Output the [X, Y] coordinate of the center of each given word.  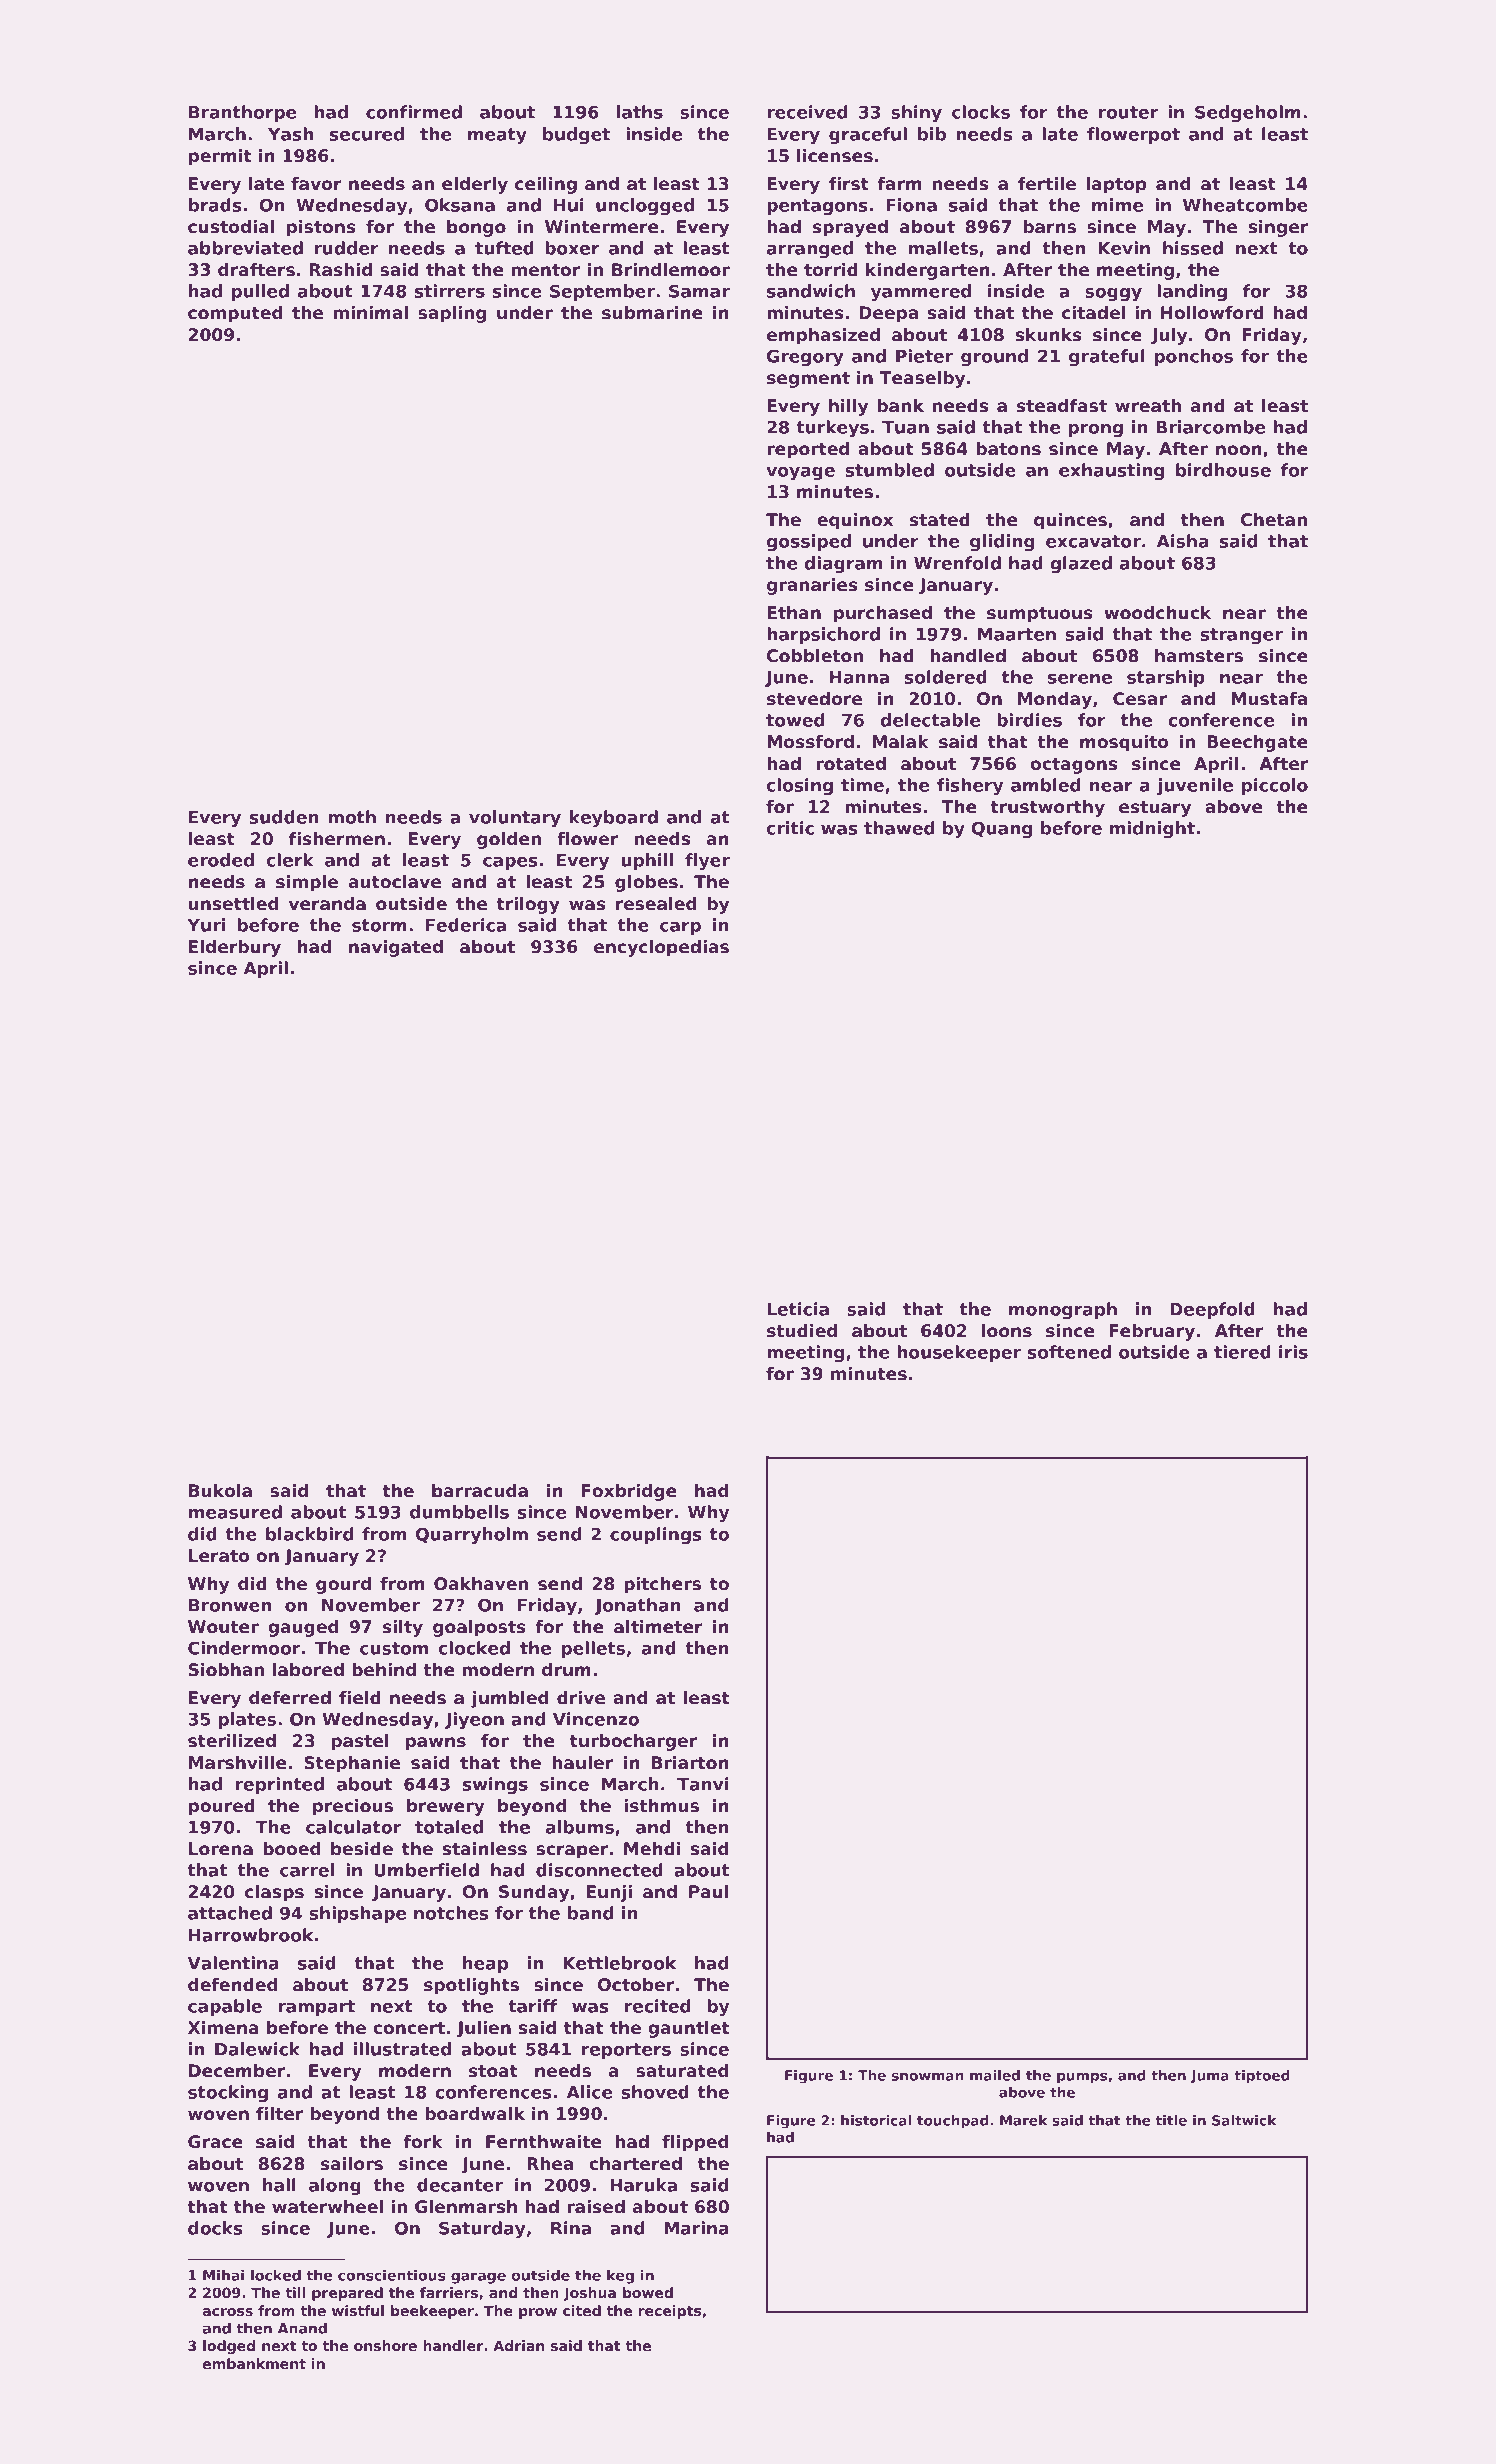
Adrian [518, 2345]
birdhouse [1223, 470]
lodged [229, 2347]
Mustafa [1269, 699]
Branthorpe [243, 113]
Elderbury [235, 948]
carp [680, 928]
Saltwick [1244, 2120]
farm [900, 184]
